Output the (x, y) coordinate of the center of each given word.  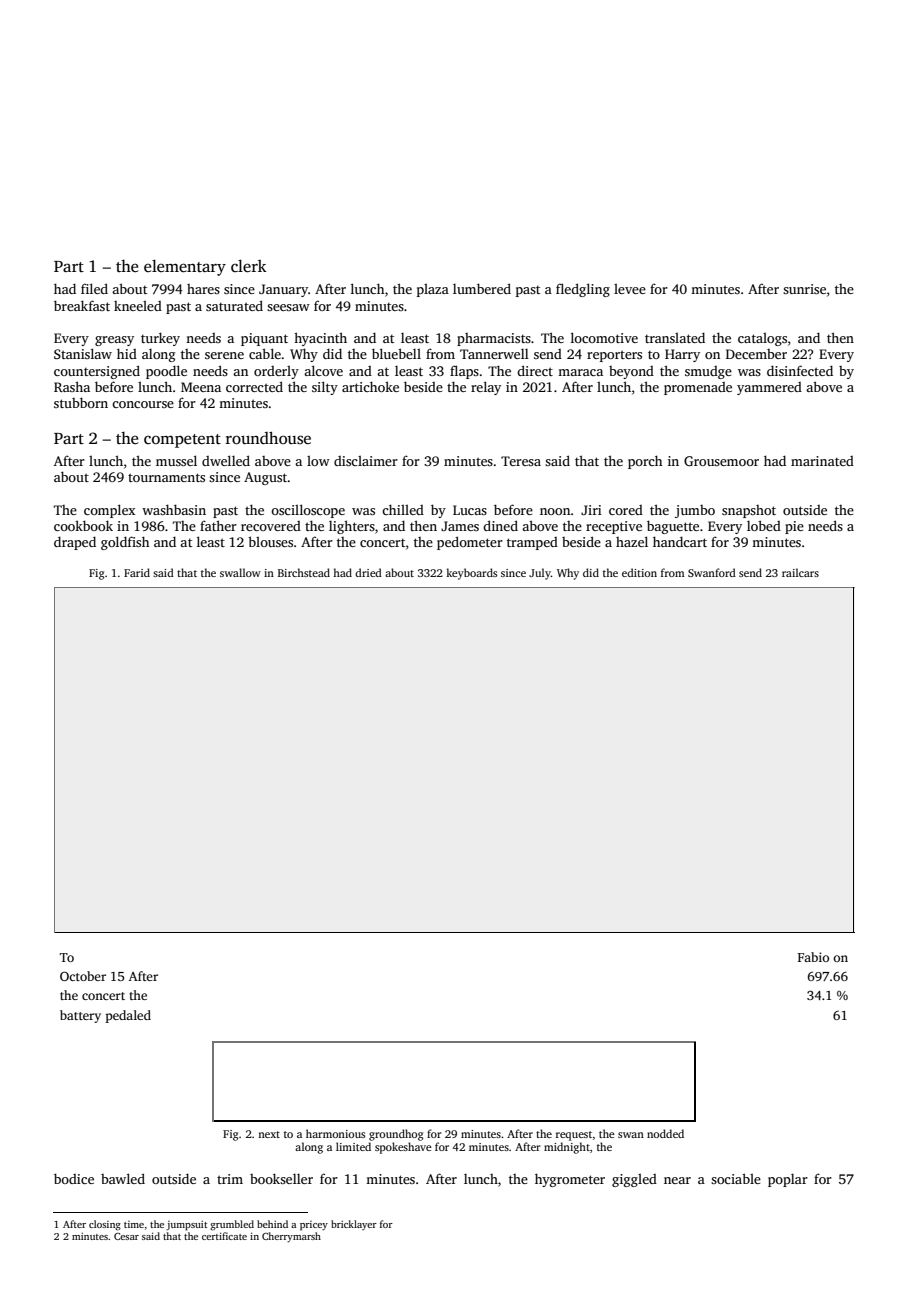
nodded (665, 1133)
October (83, 976)
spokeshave (403, 1148)
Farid (137, 572)
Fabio (813, 957)
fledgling (583, 290)
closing (105, 1225)
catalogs (762, 339)
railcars (800, 572)
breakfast (82, 305)
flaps (464, 372)
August (266, 478)
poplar (788, 1180)
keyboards (471, 574)
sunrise (804, 289)
